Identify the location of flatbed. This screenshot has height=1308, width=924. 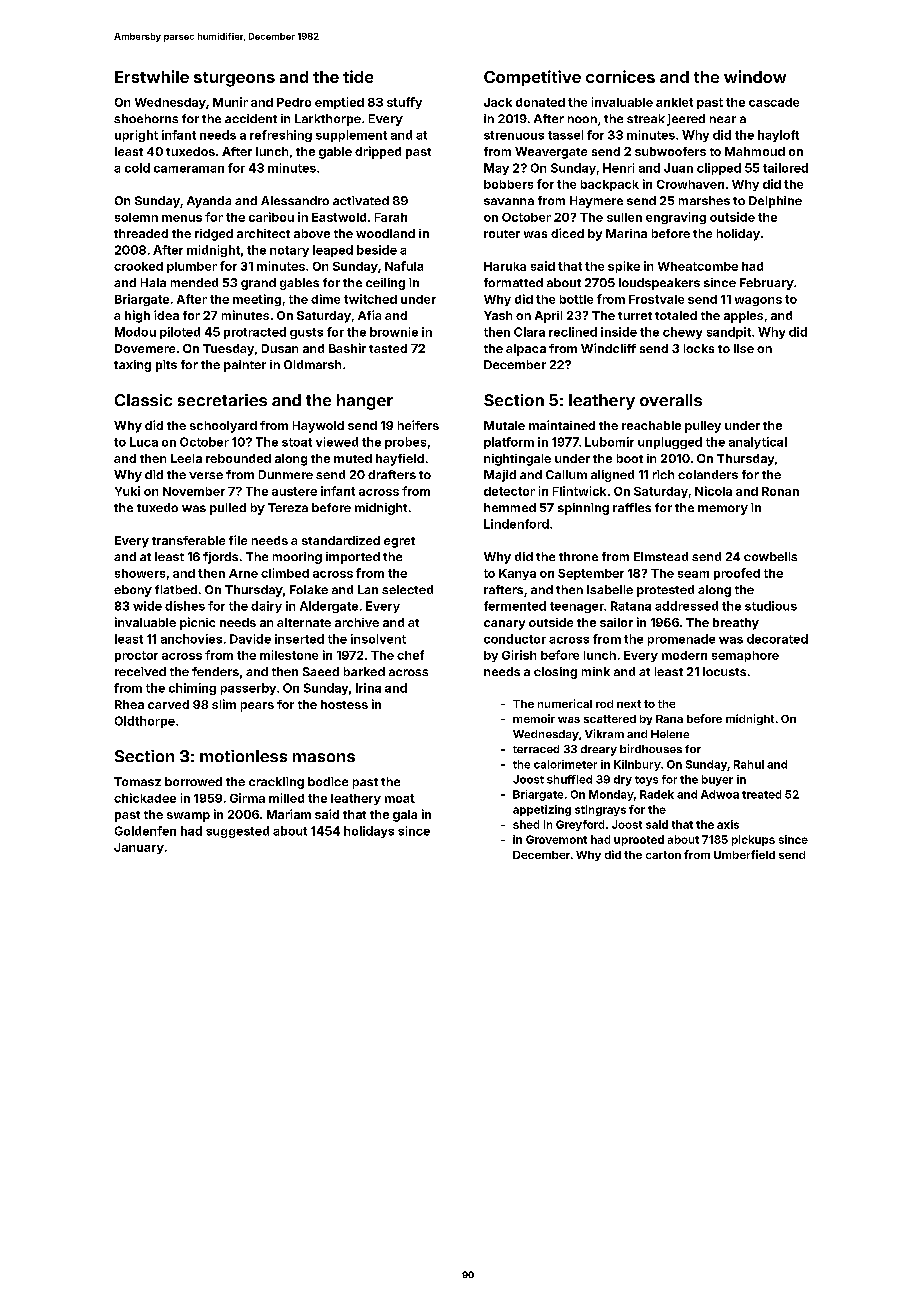
(176, 589).
